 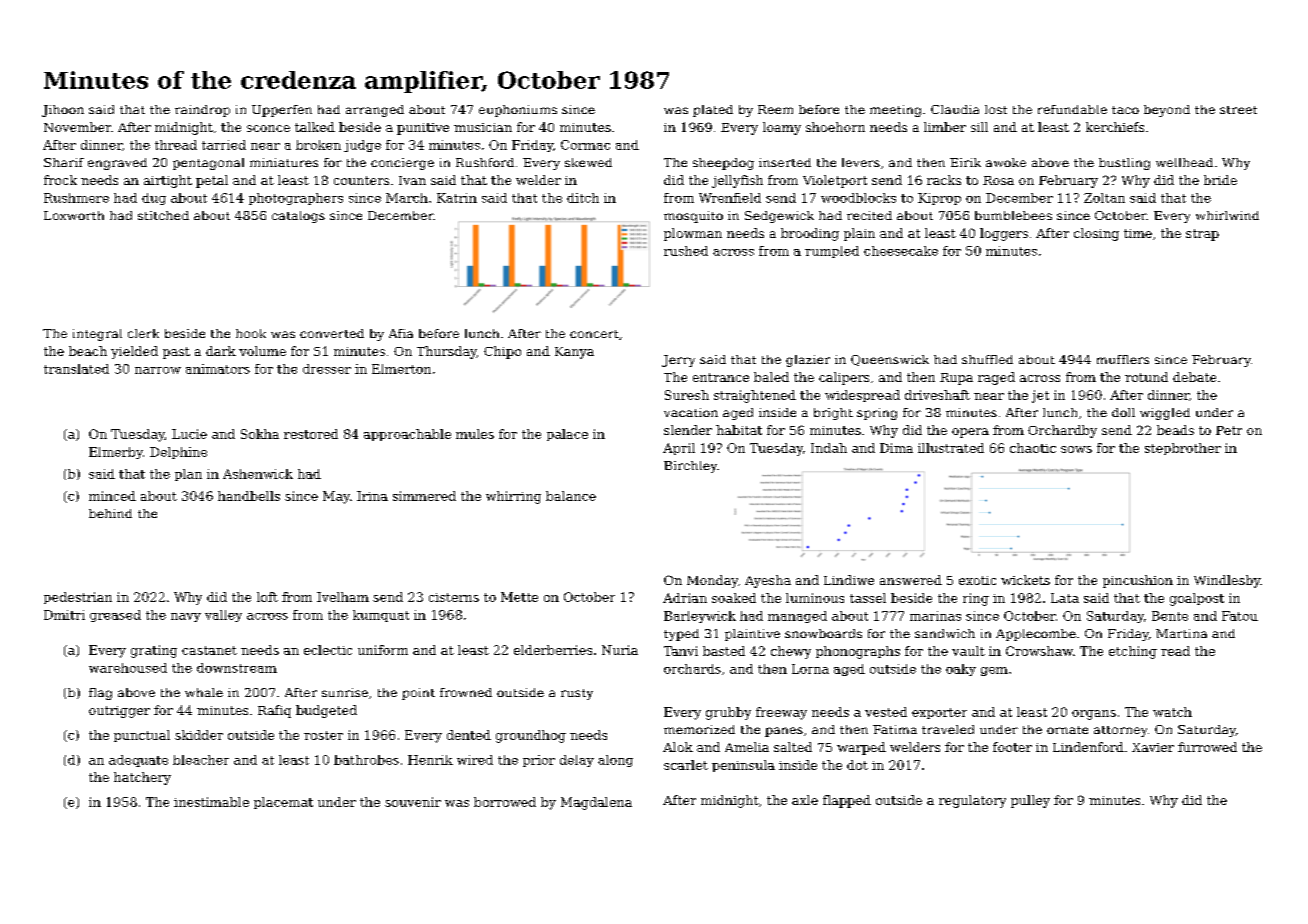 What do you see at coordinates (1072, 109) in the screenshot?
I see `refundable` at bounding box center [1072, 109].
